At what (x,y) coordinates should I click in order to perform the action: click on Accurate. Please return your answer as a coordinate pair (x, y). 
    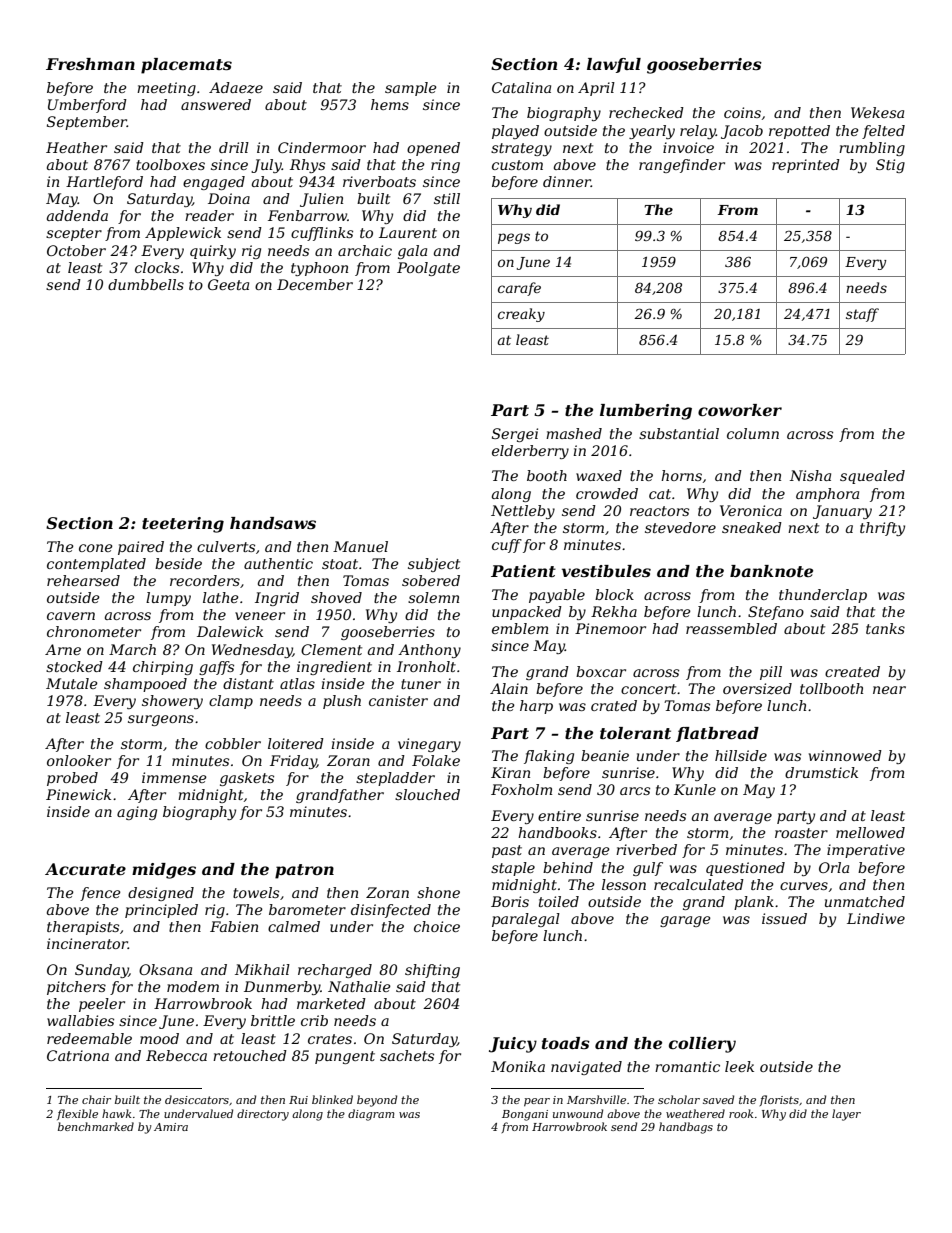
    Looking at the image, I should click on (85, 869).
